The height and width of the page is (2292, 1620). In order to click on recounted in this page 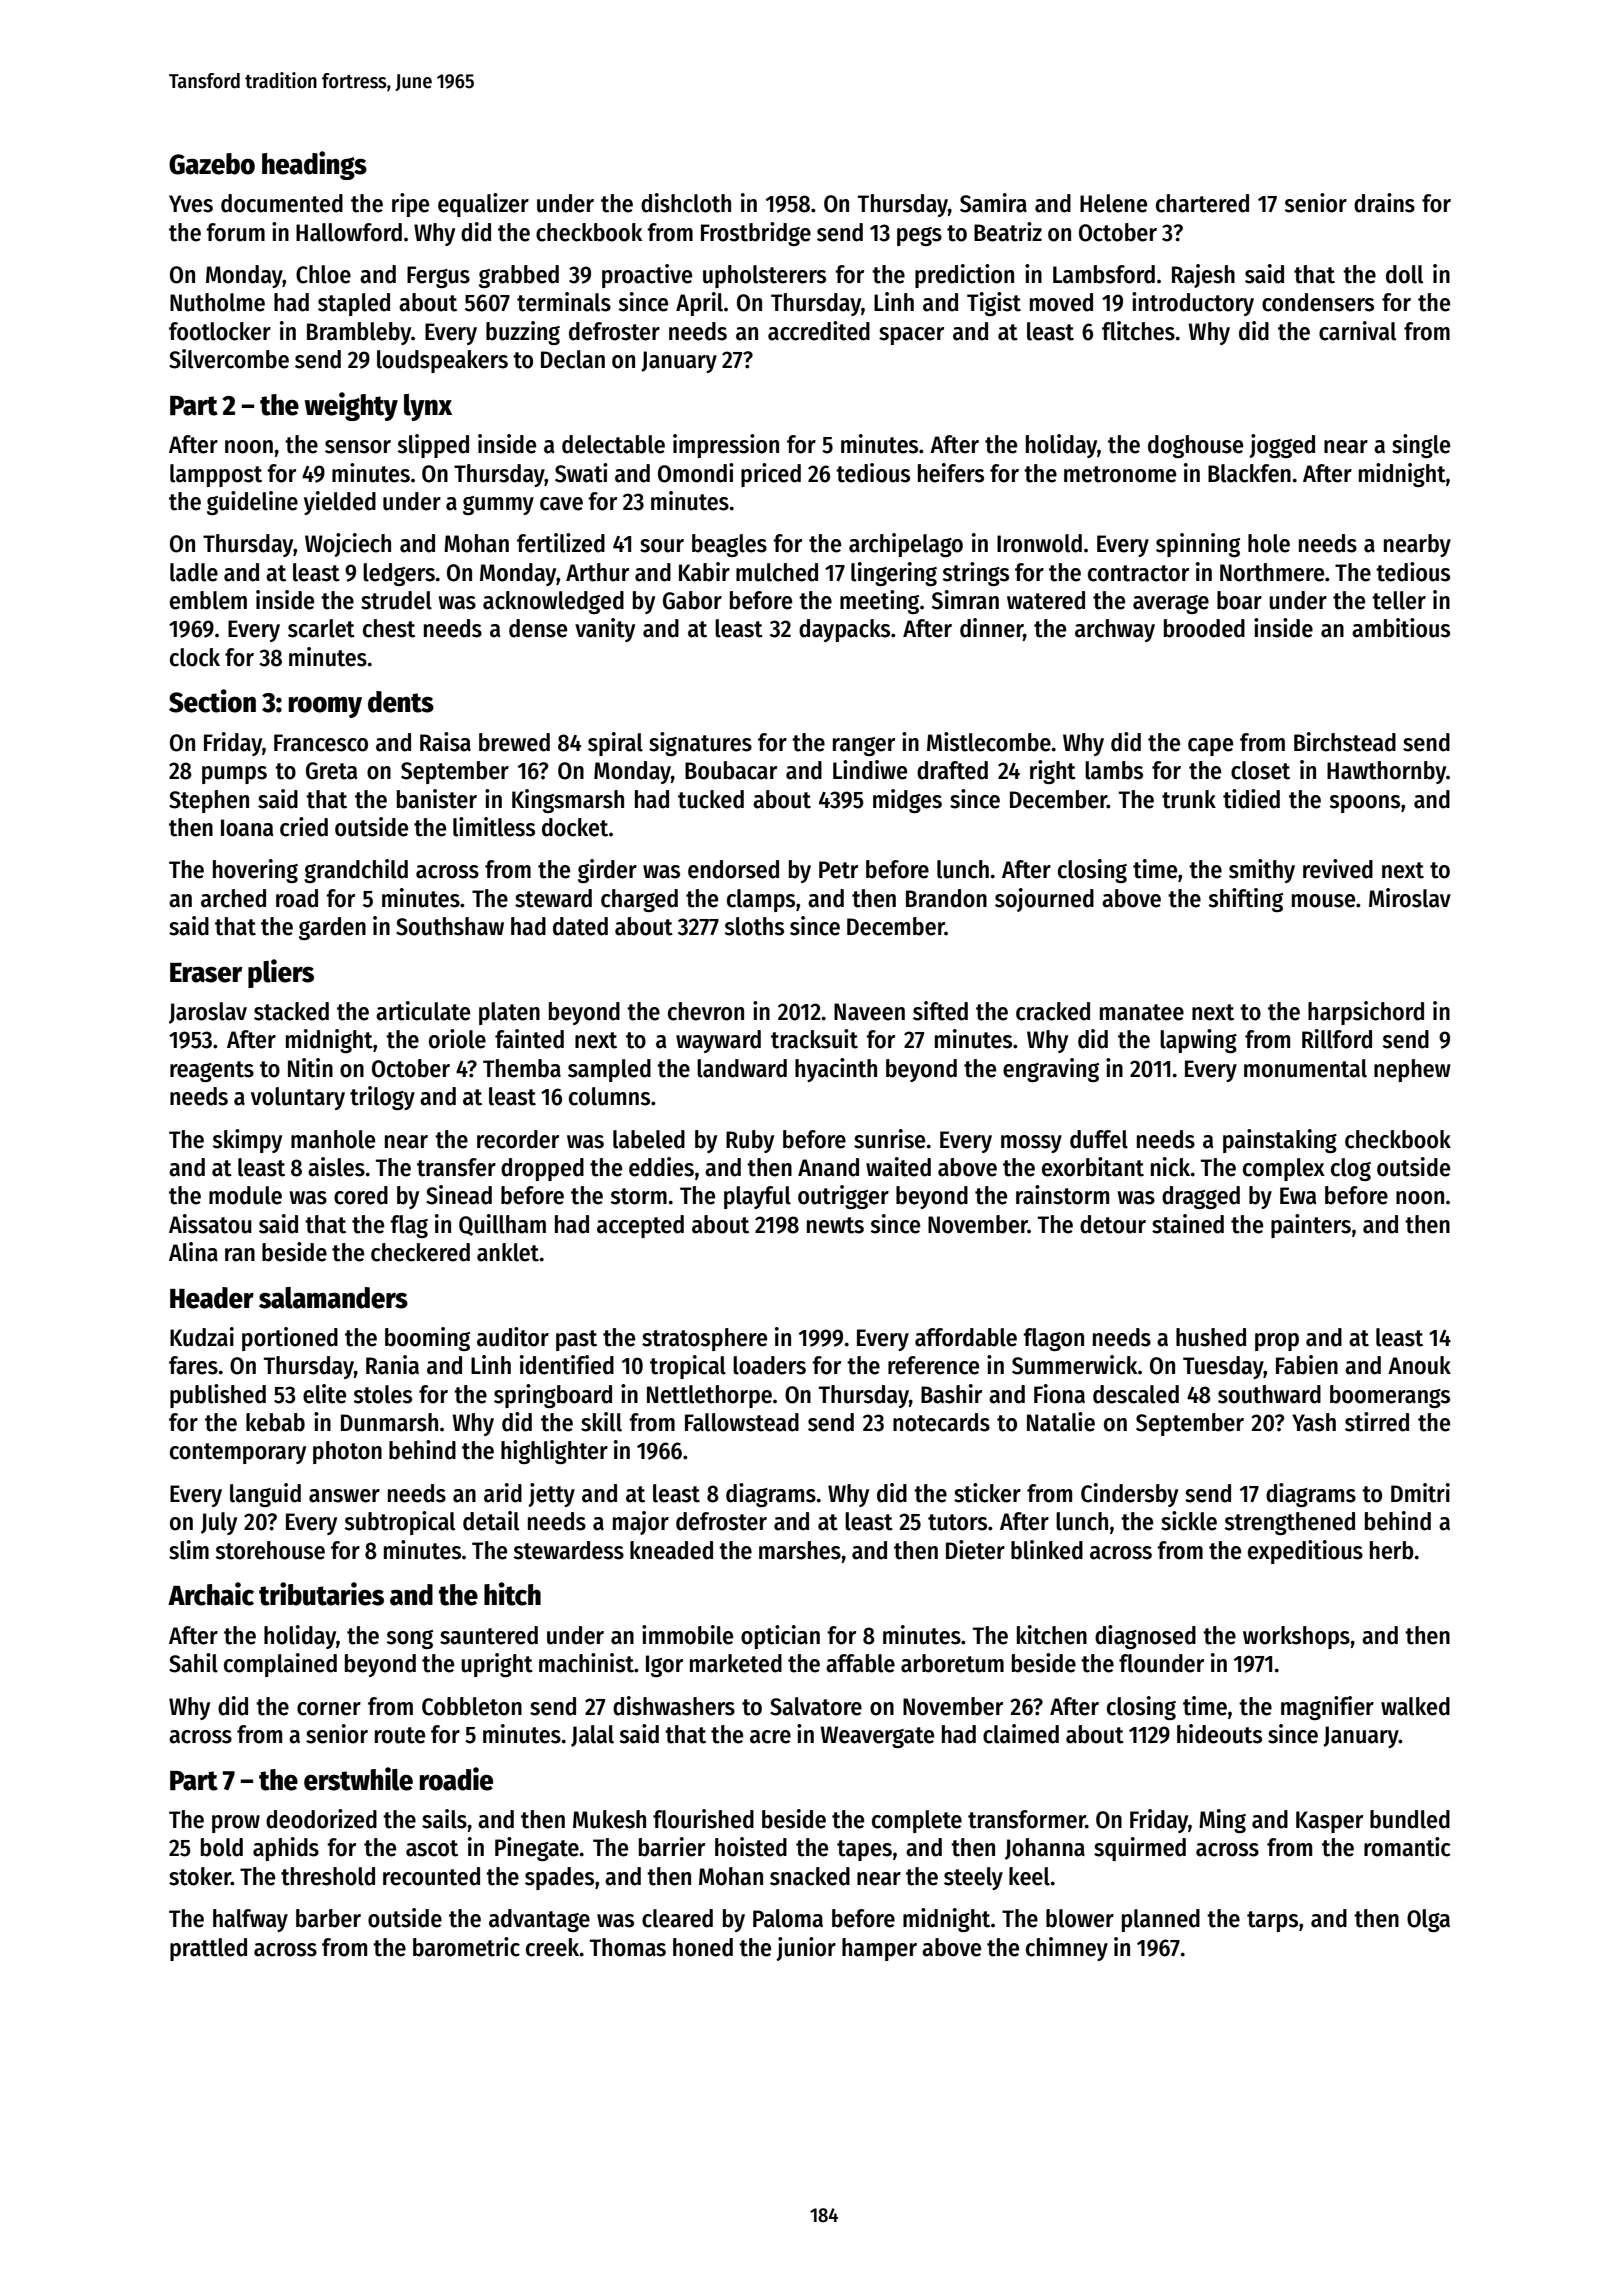, I will do `click(431, 1876)`.
